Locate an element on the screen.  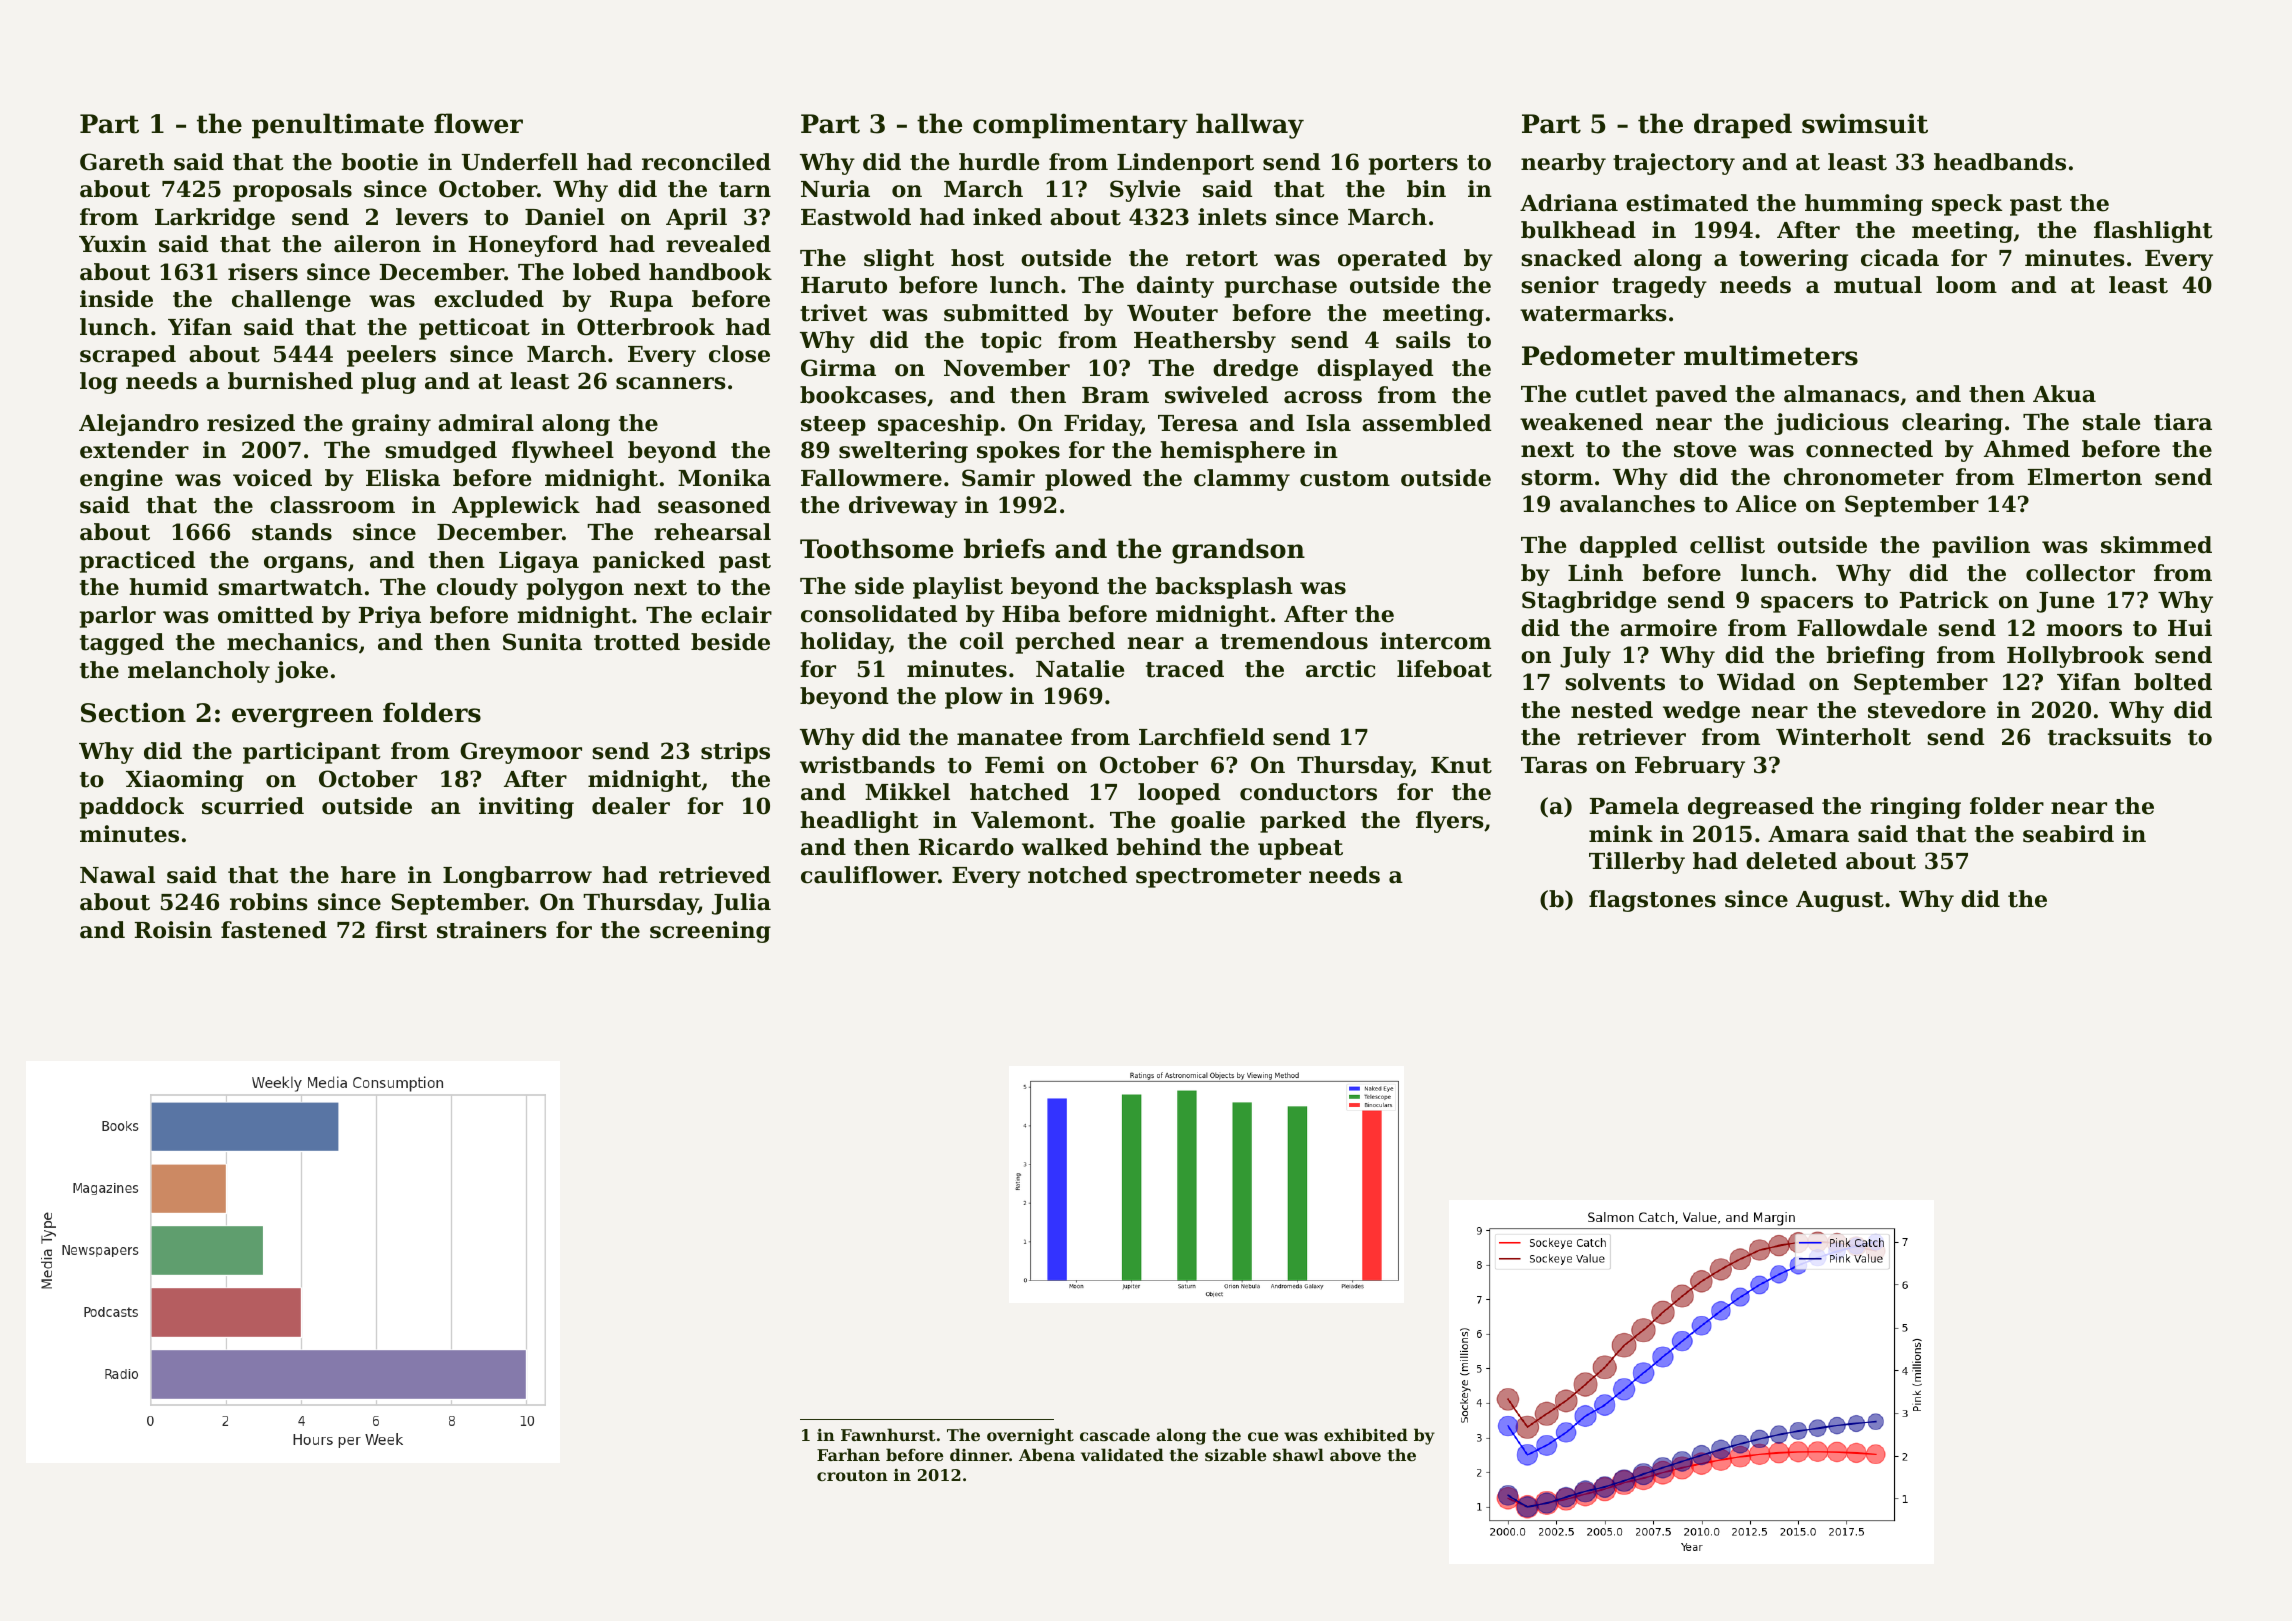
dainty is located at coordinates (1175, 287).
